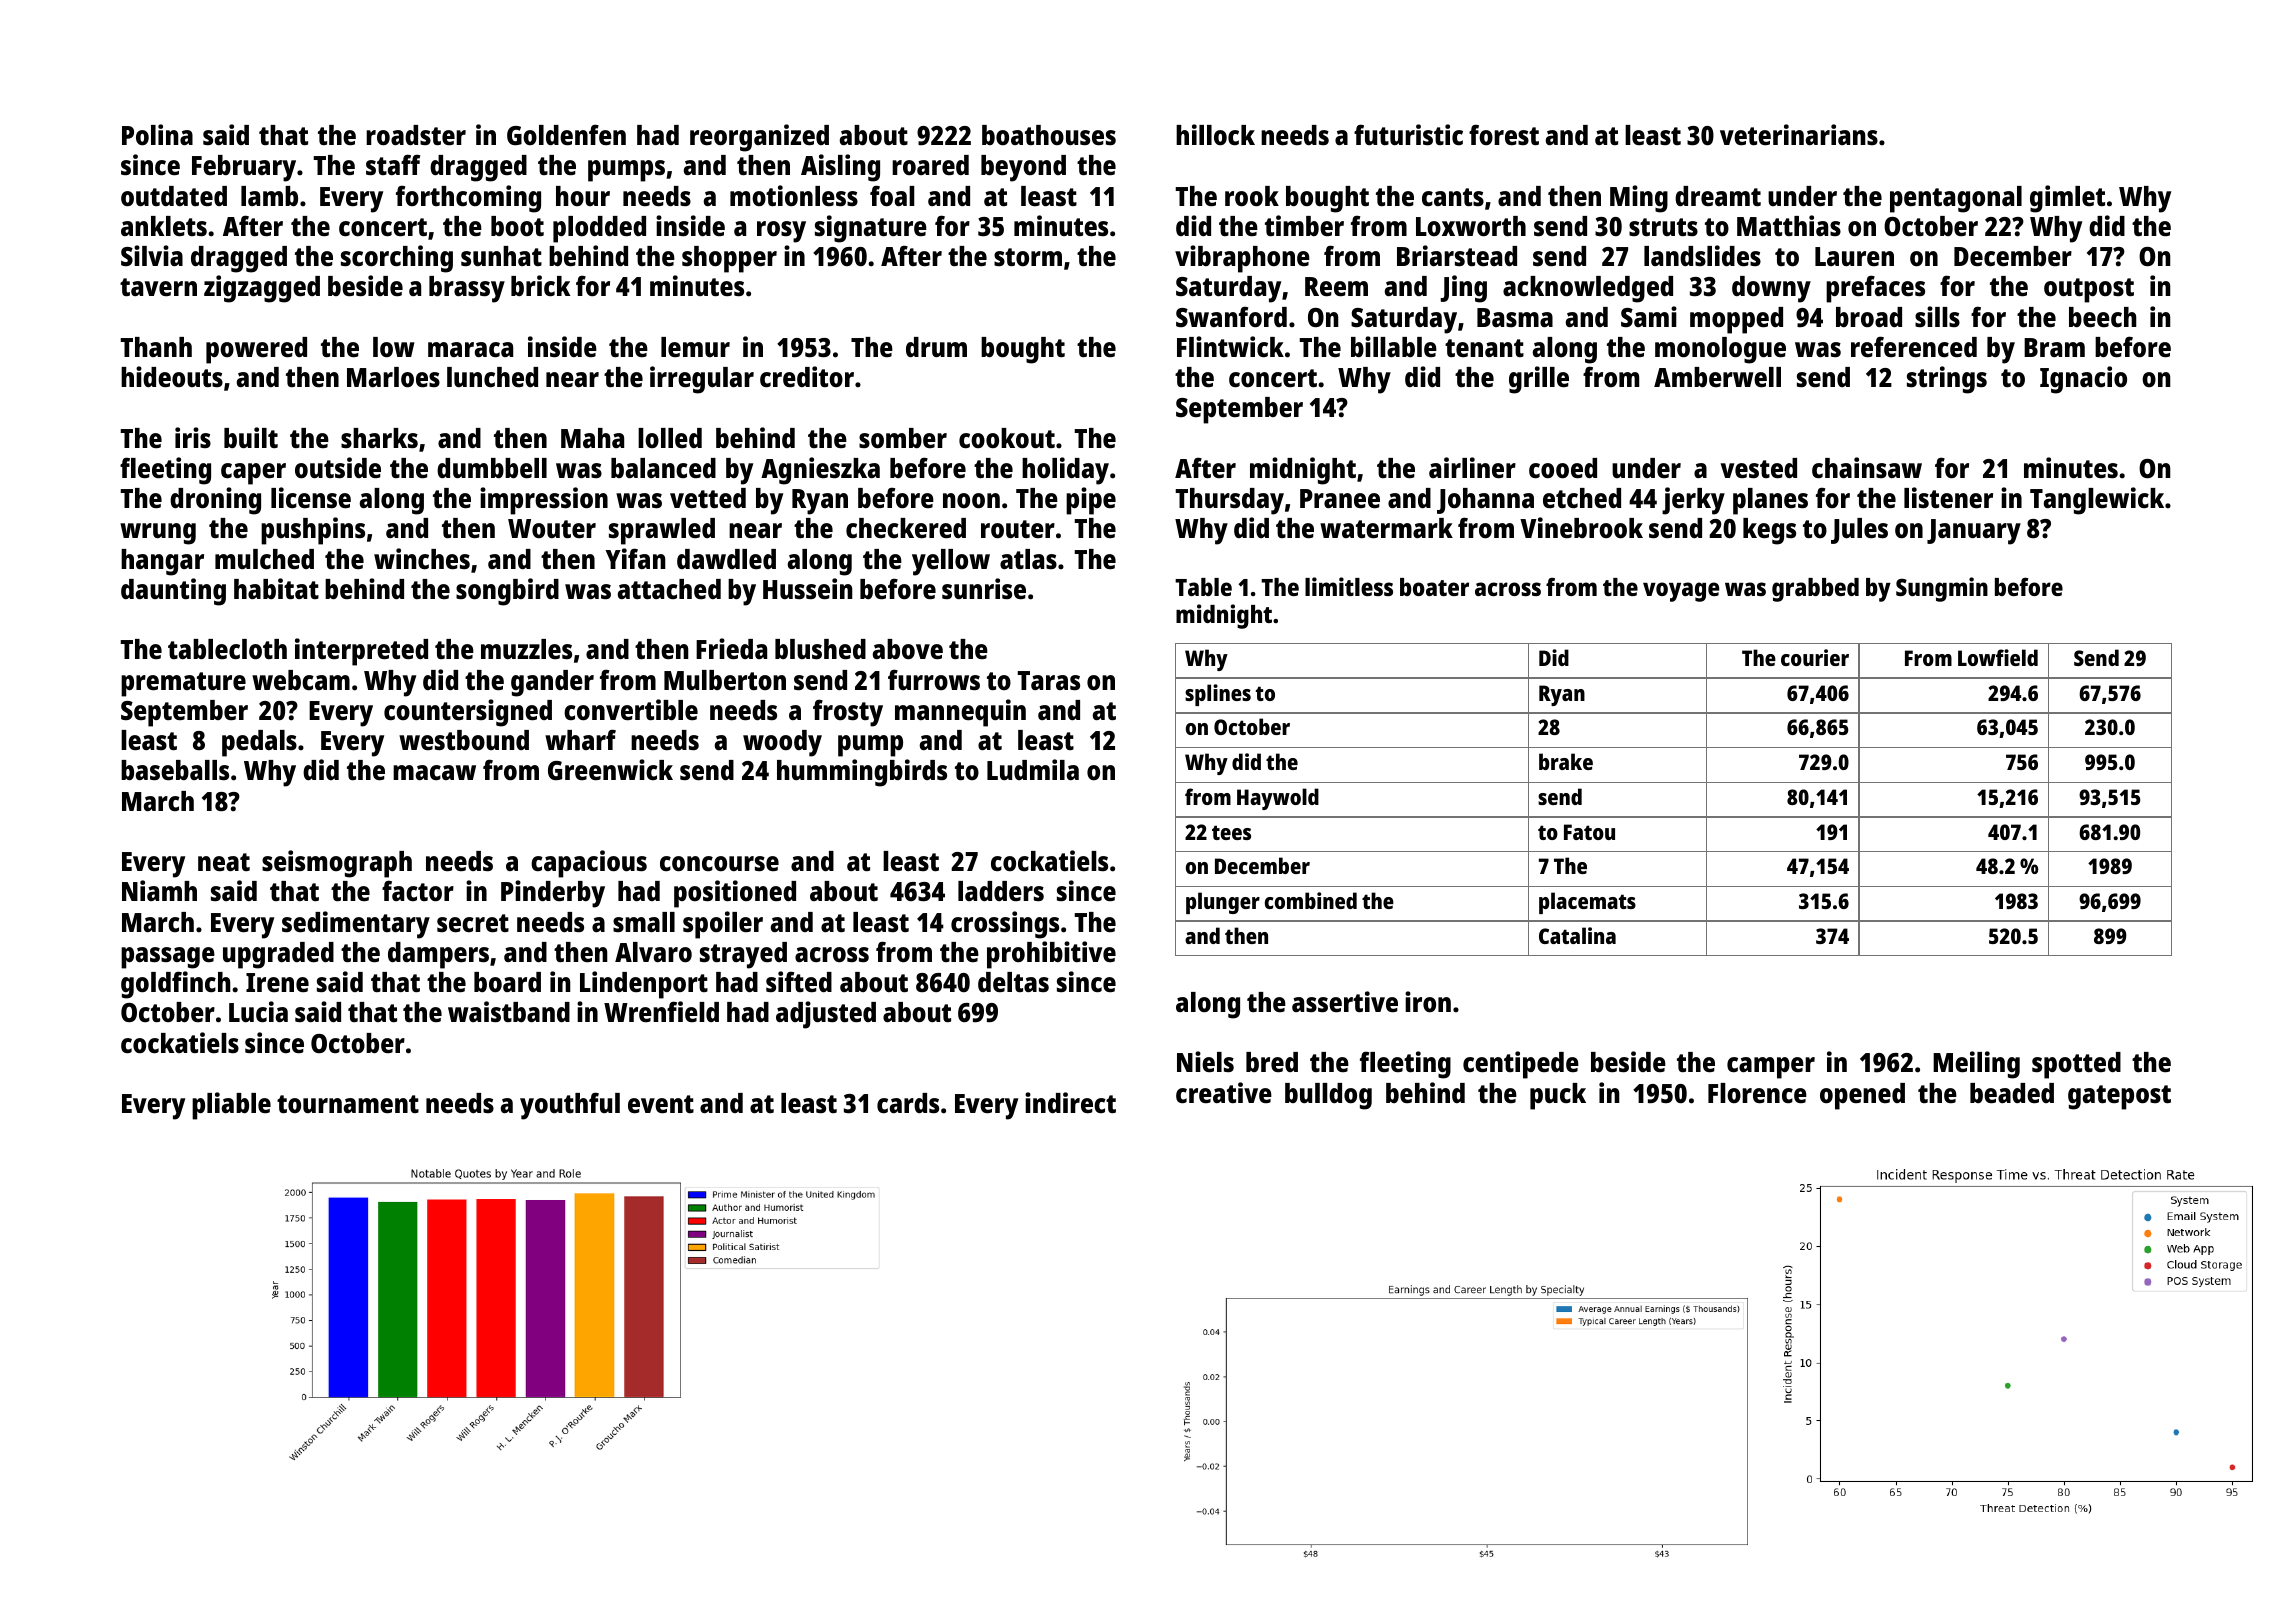 The image size is (2292, 1620). What do you see at coordinates (1001, 891) in the screenshot?
I see `ladders` at bounding box center [1001, 891].
